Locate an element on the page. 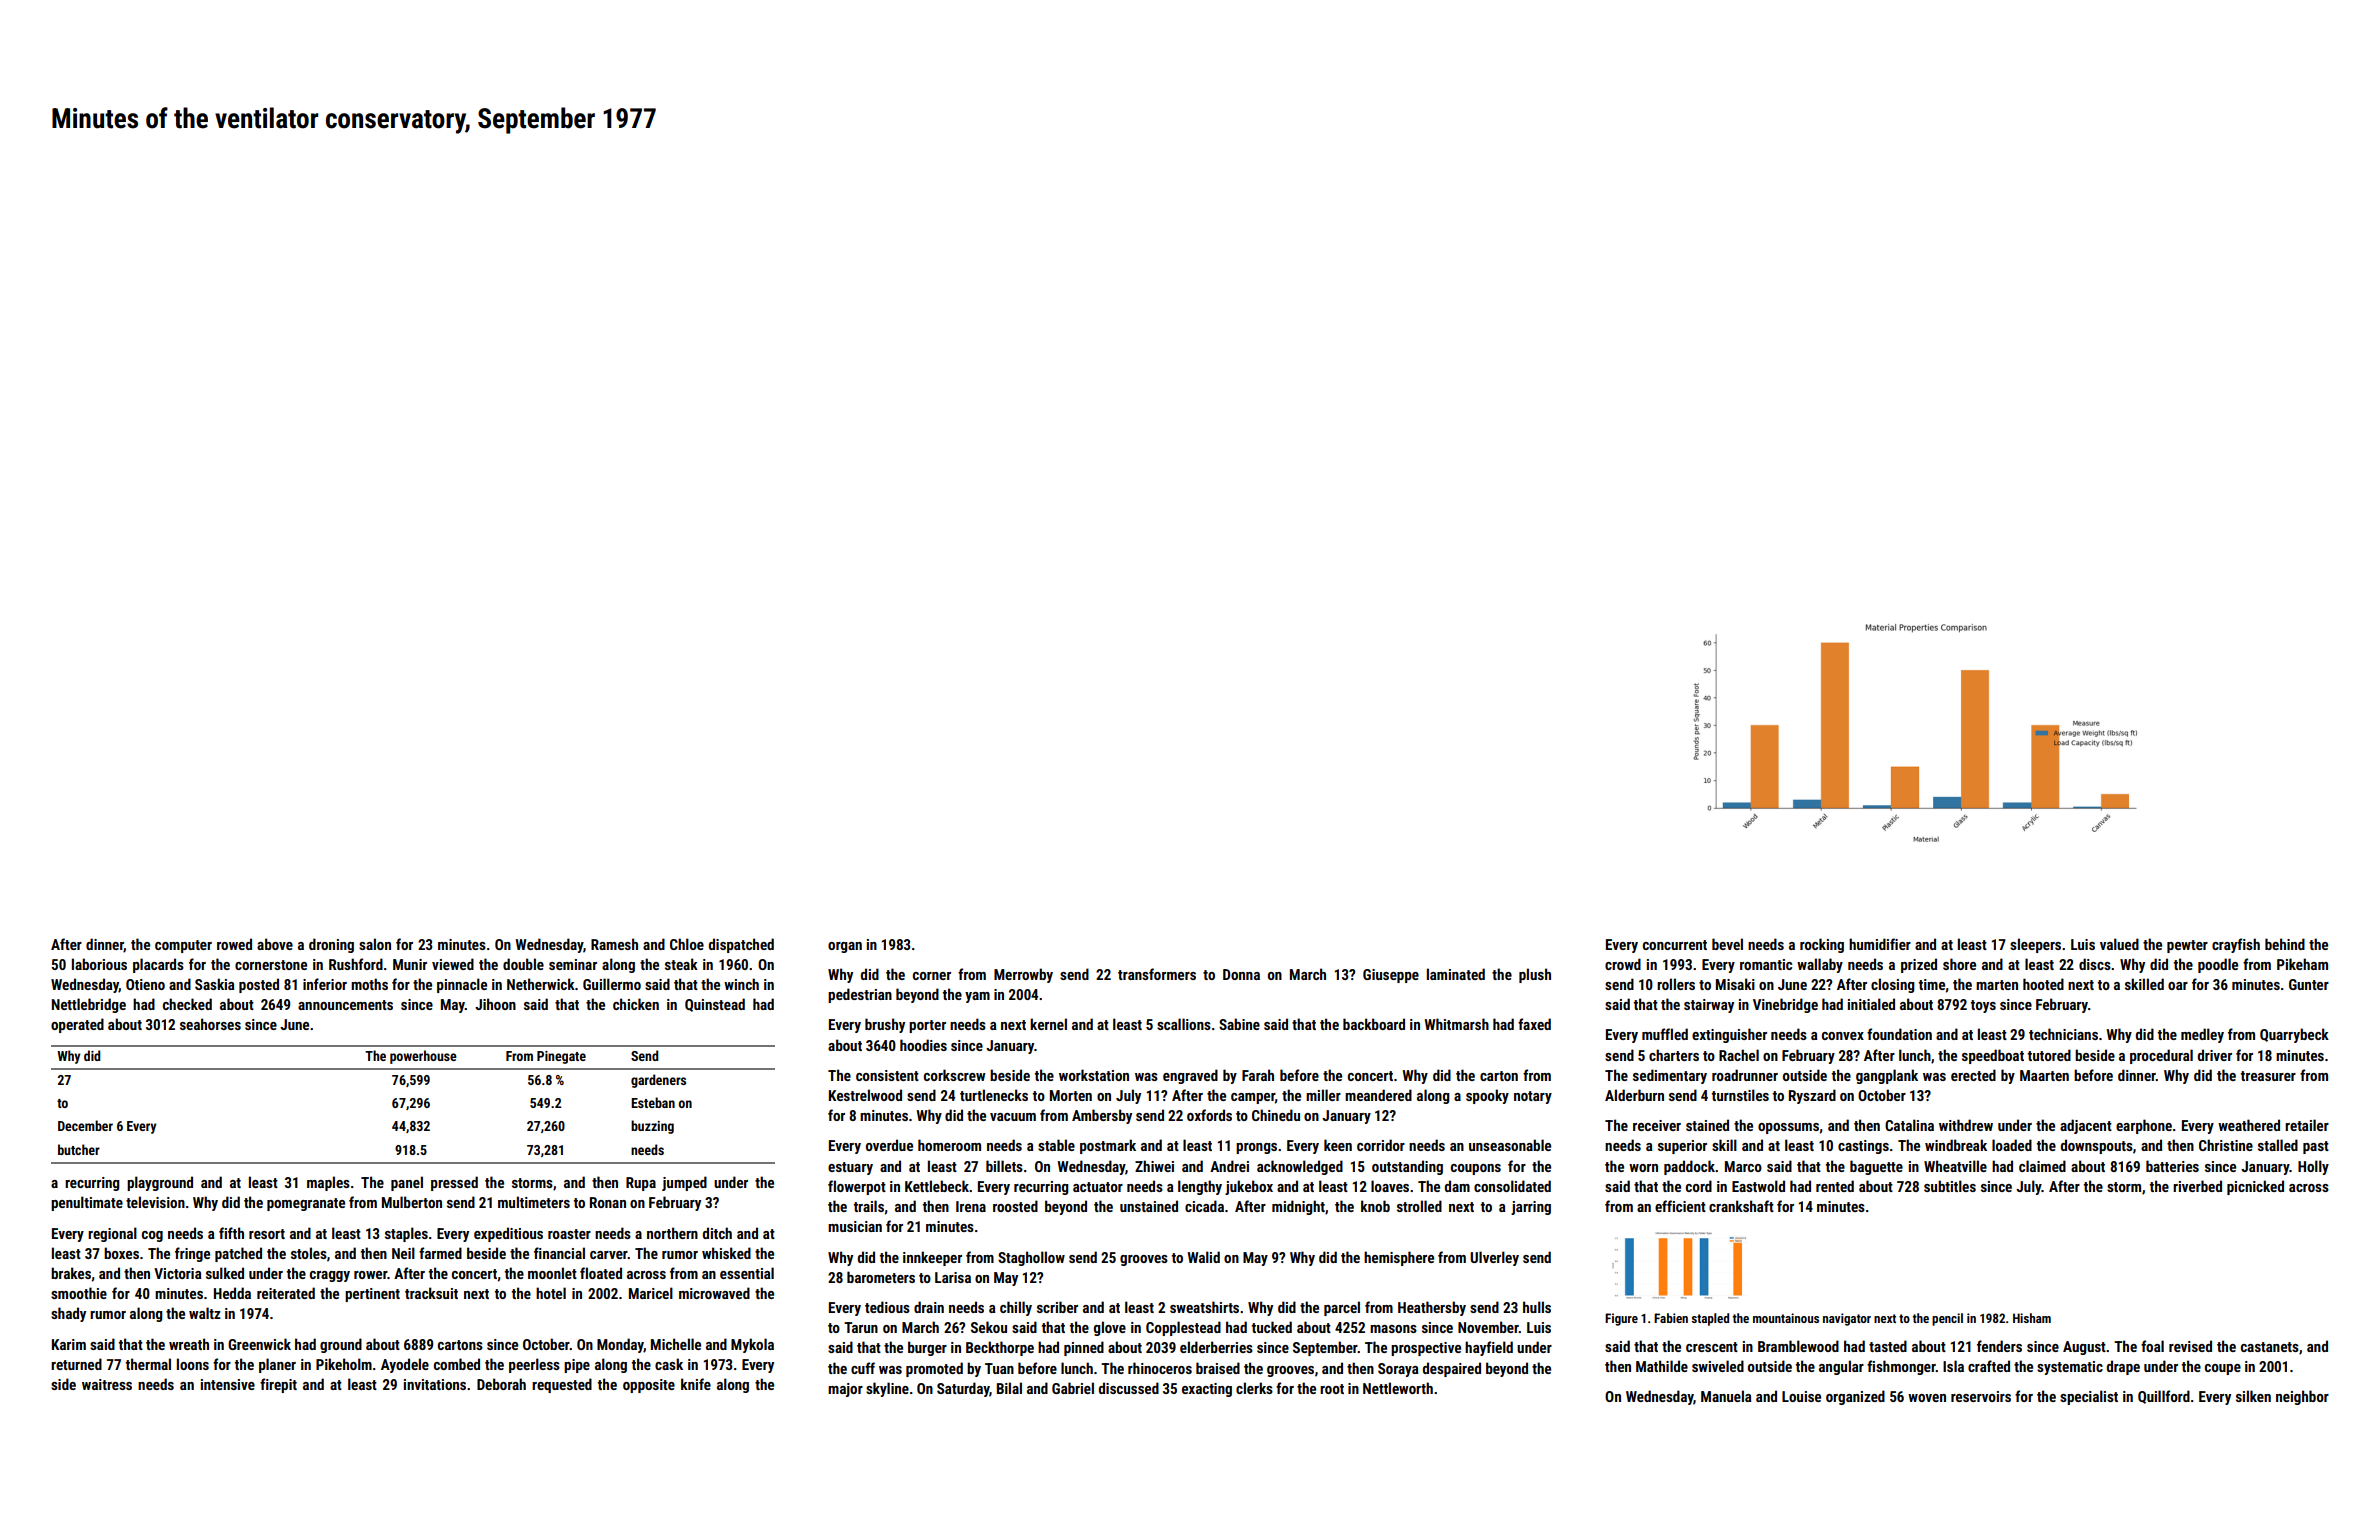  salon is located at coordinates (375, 944).
